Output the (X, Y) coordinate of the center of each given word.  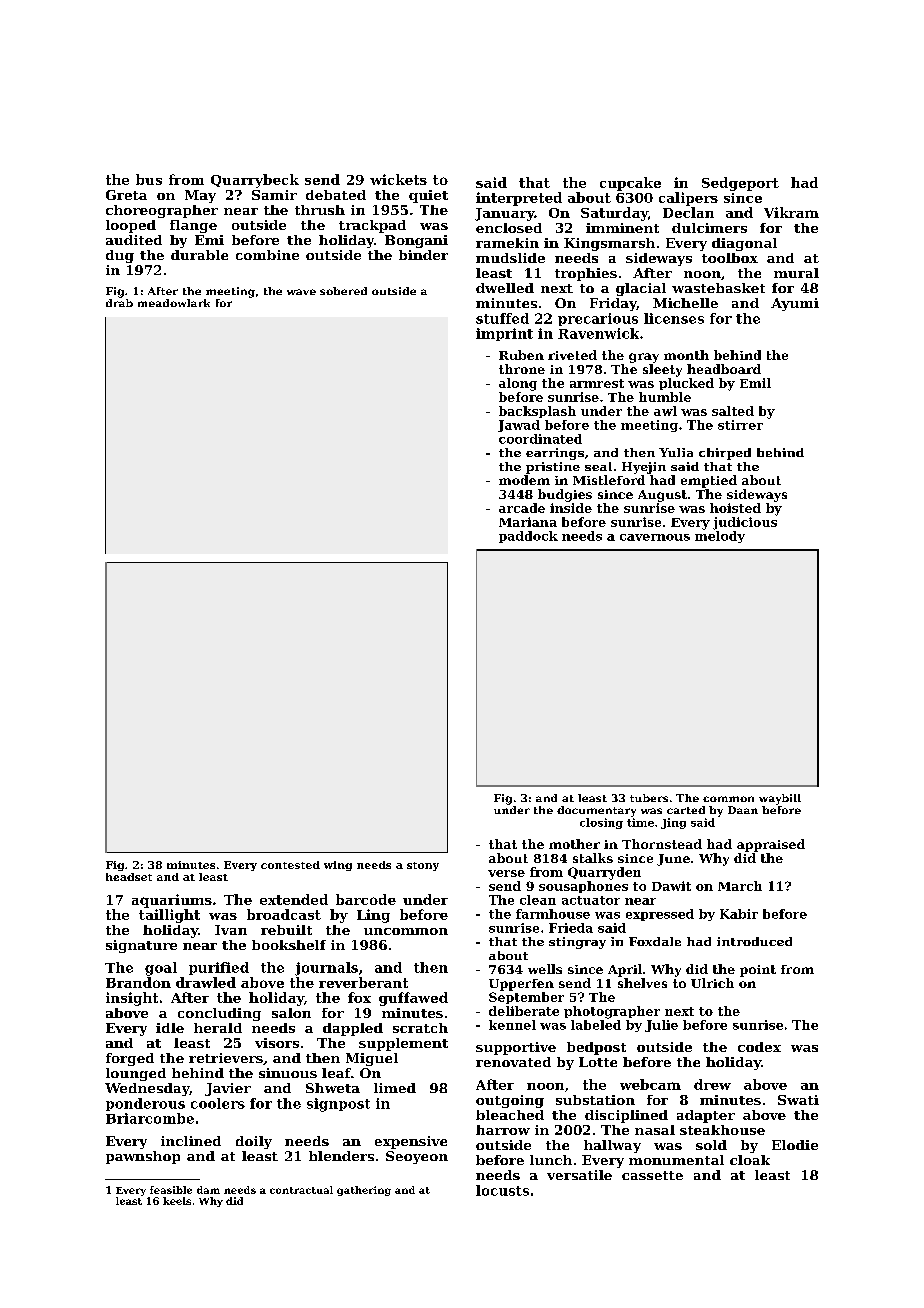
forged (130, 1059)
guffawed (413, 999)
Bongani (416, 241)
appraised (771, 845)
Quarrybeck (255, 181)
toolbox (730, 258)
